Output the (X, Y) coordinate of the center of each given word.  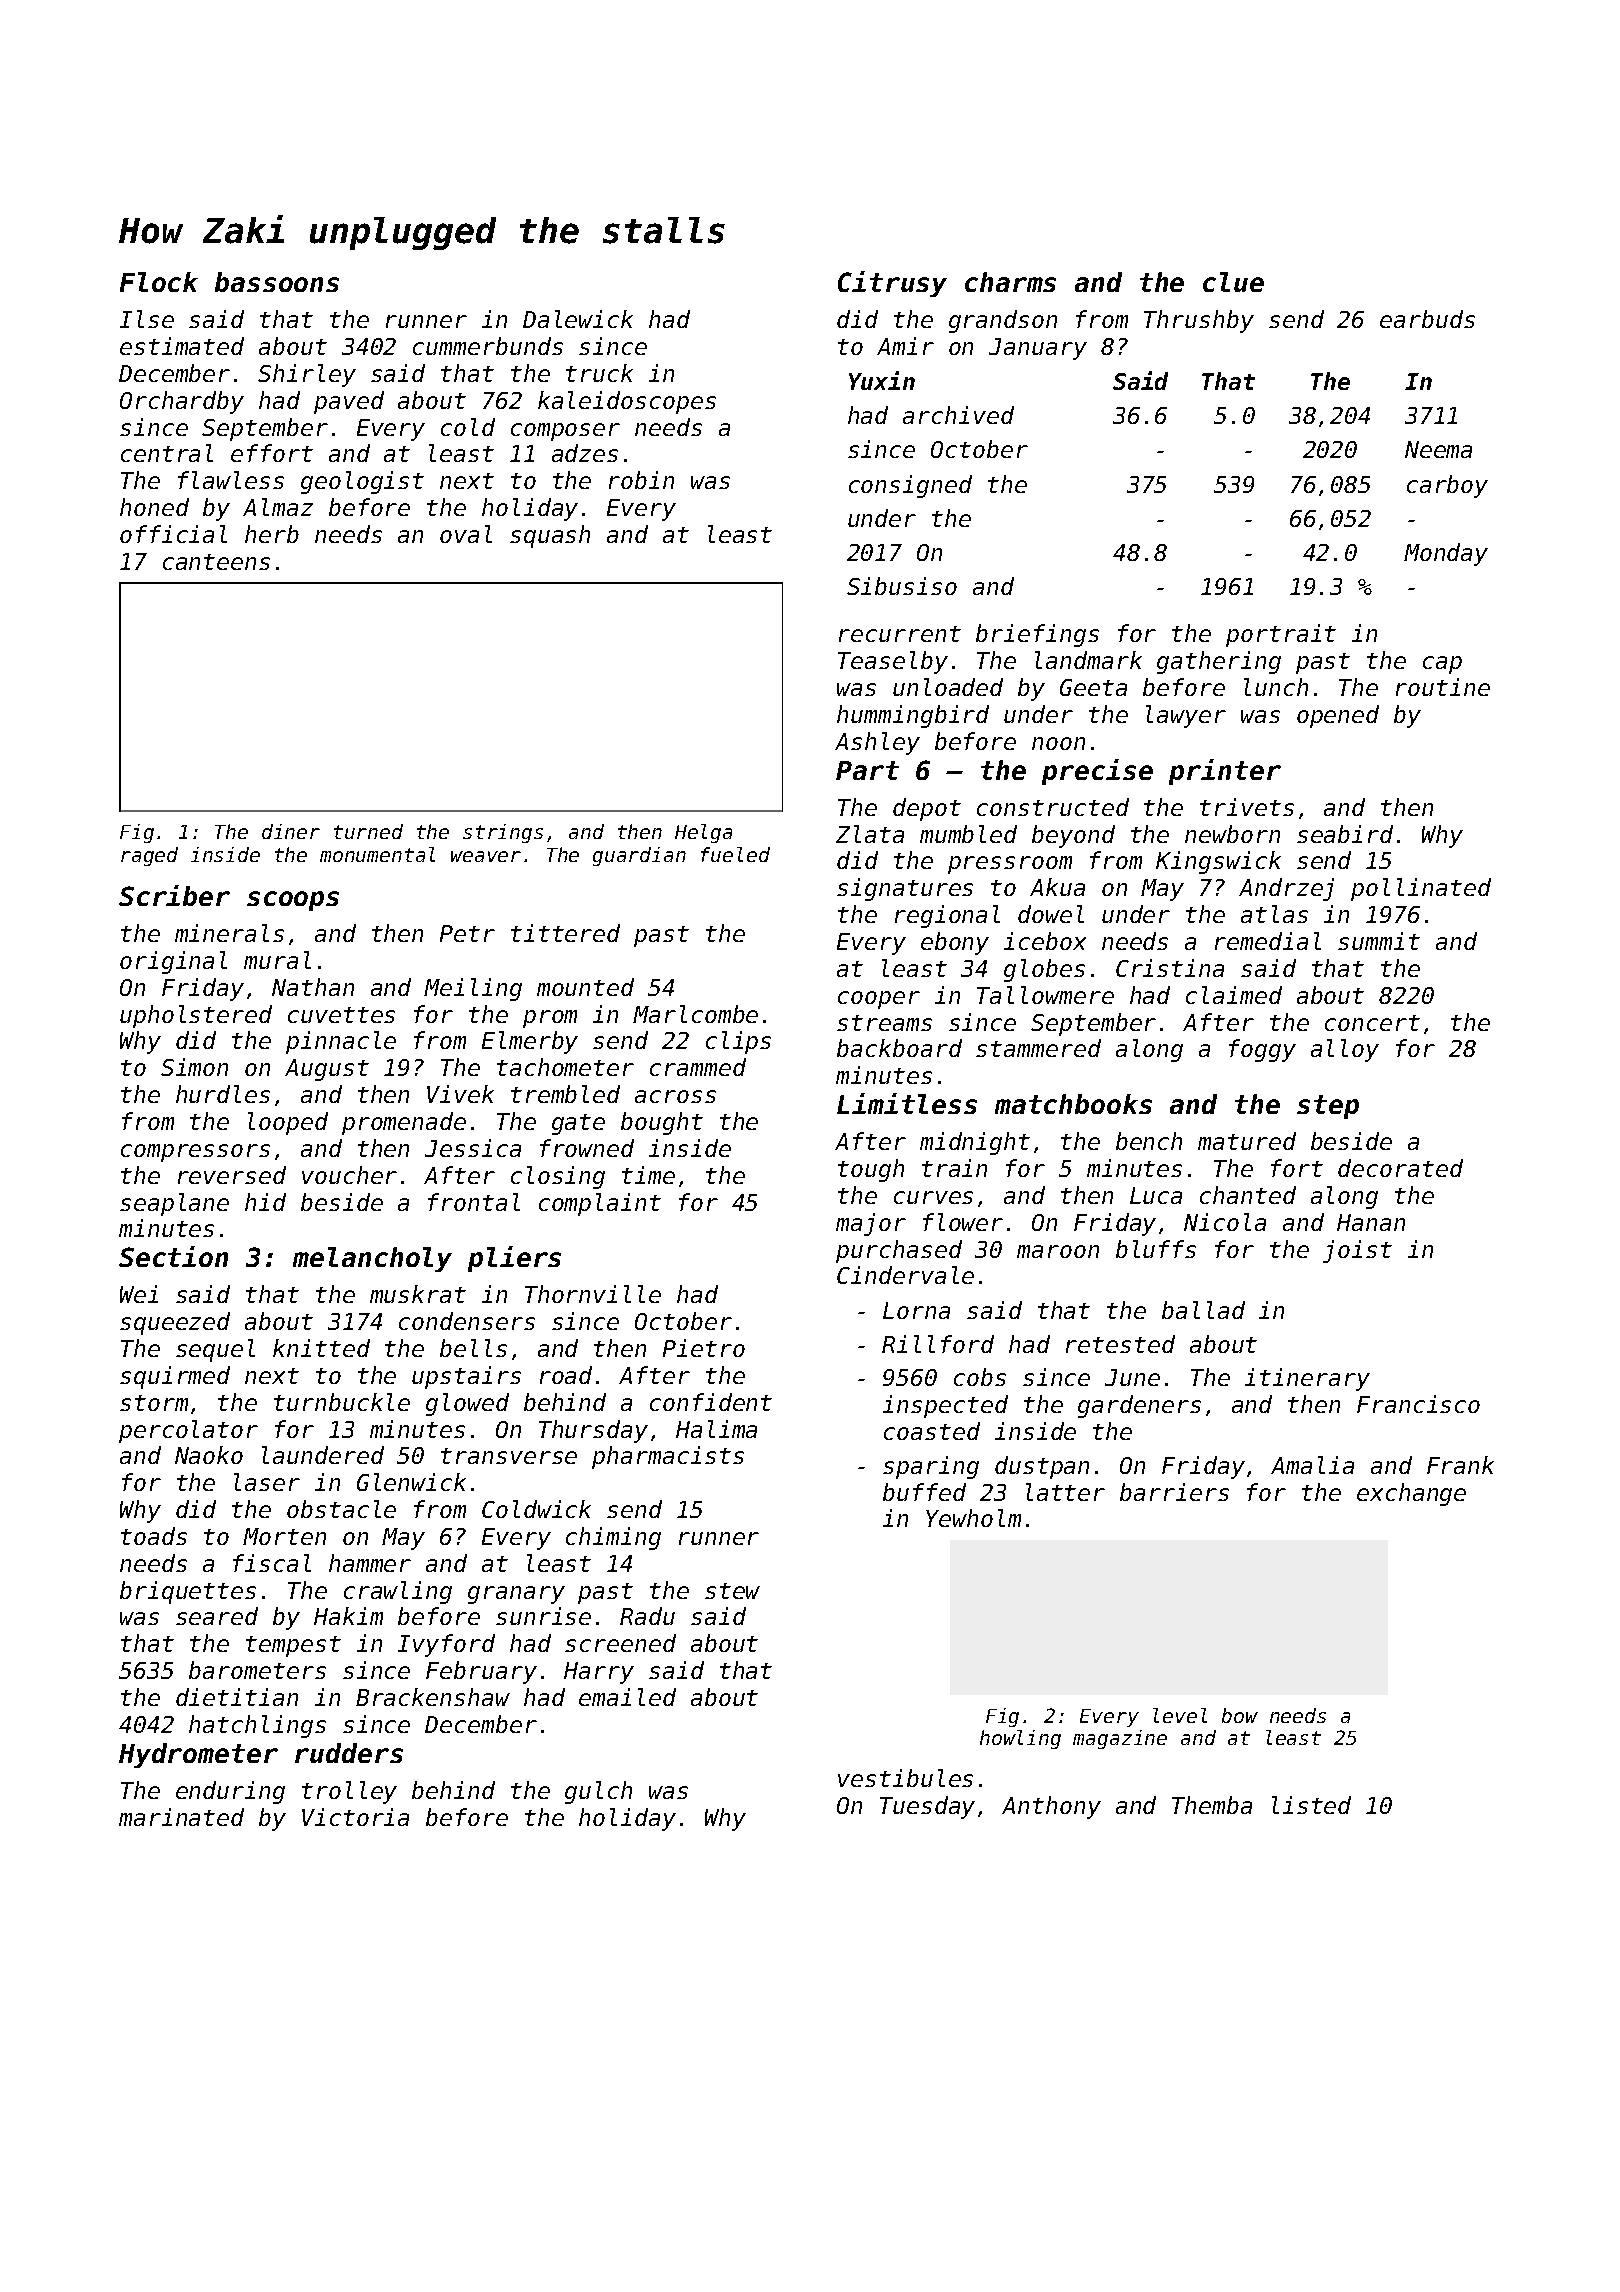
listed (1311, 1805)
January (1038, 349)
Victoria (355, 1817)
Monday (1446, 554)
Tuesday (927, 1807)
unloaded (948, 687)
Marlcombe (695, 1014)
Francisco (1418, 1404)
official (173, 534)
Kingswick (1218, 862)
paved (349, 402)
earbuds (1427, 319)
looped (288, 1123)
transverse (509, 1456)
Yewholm (973, 1518)
